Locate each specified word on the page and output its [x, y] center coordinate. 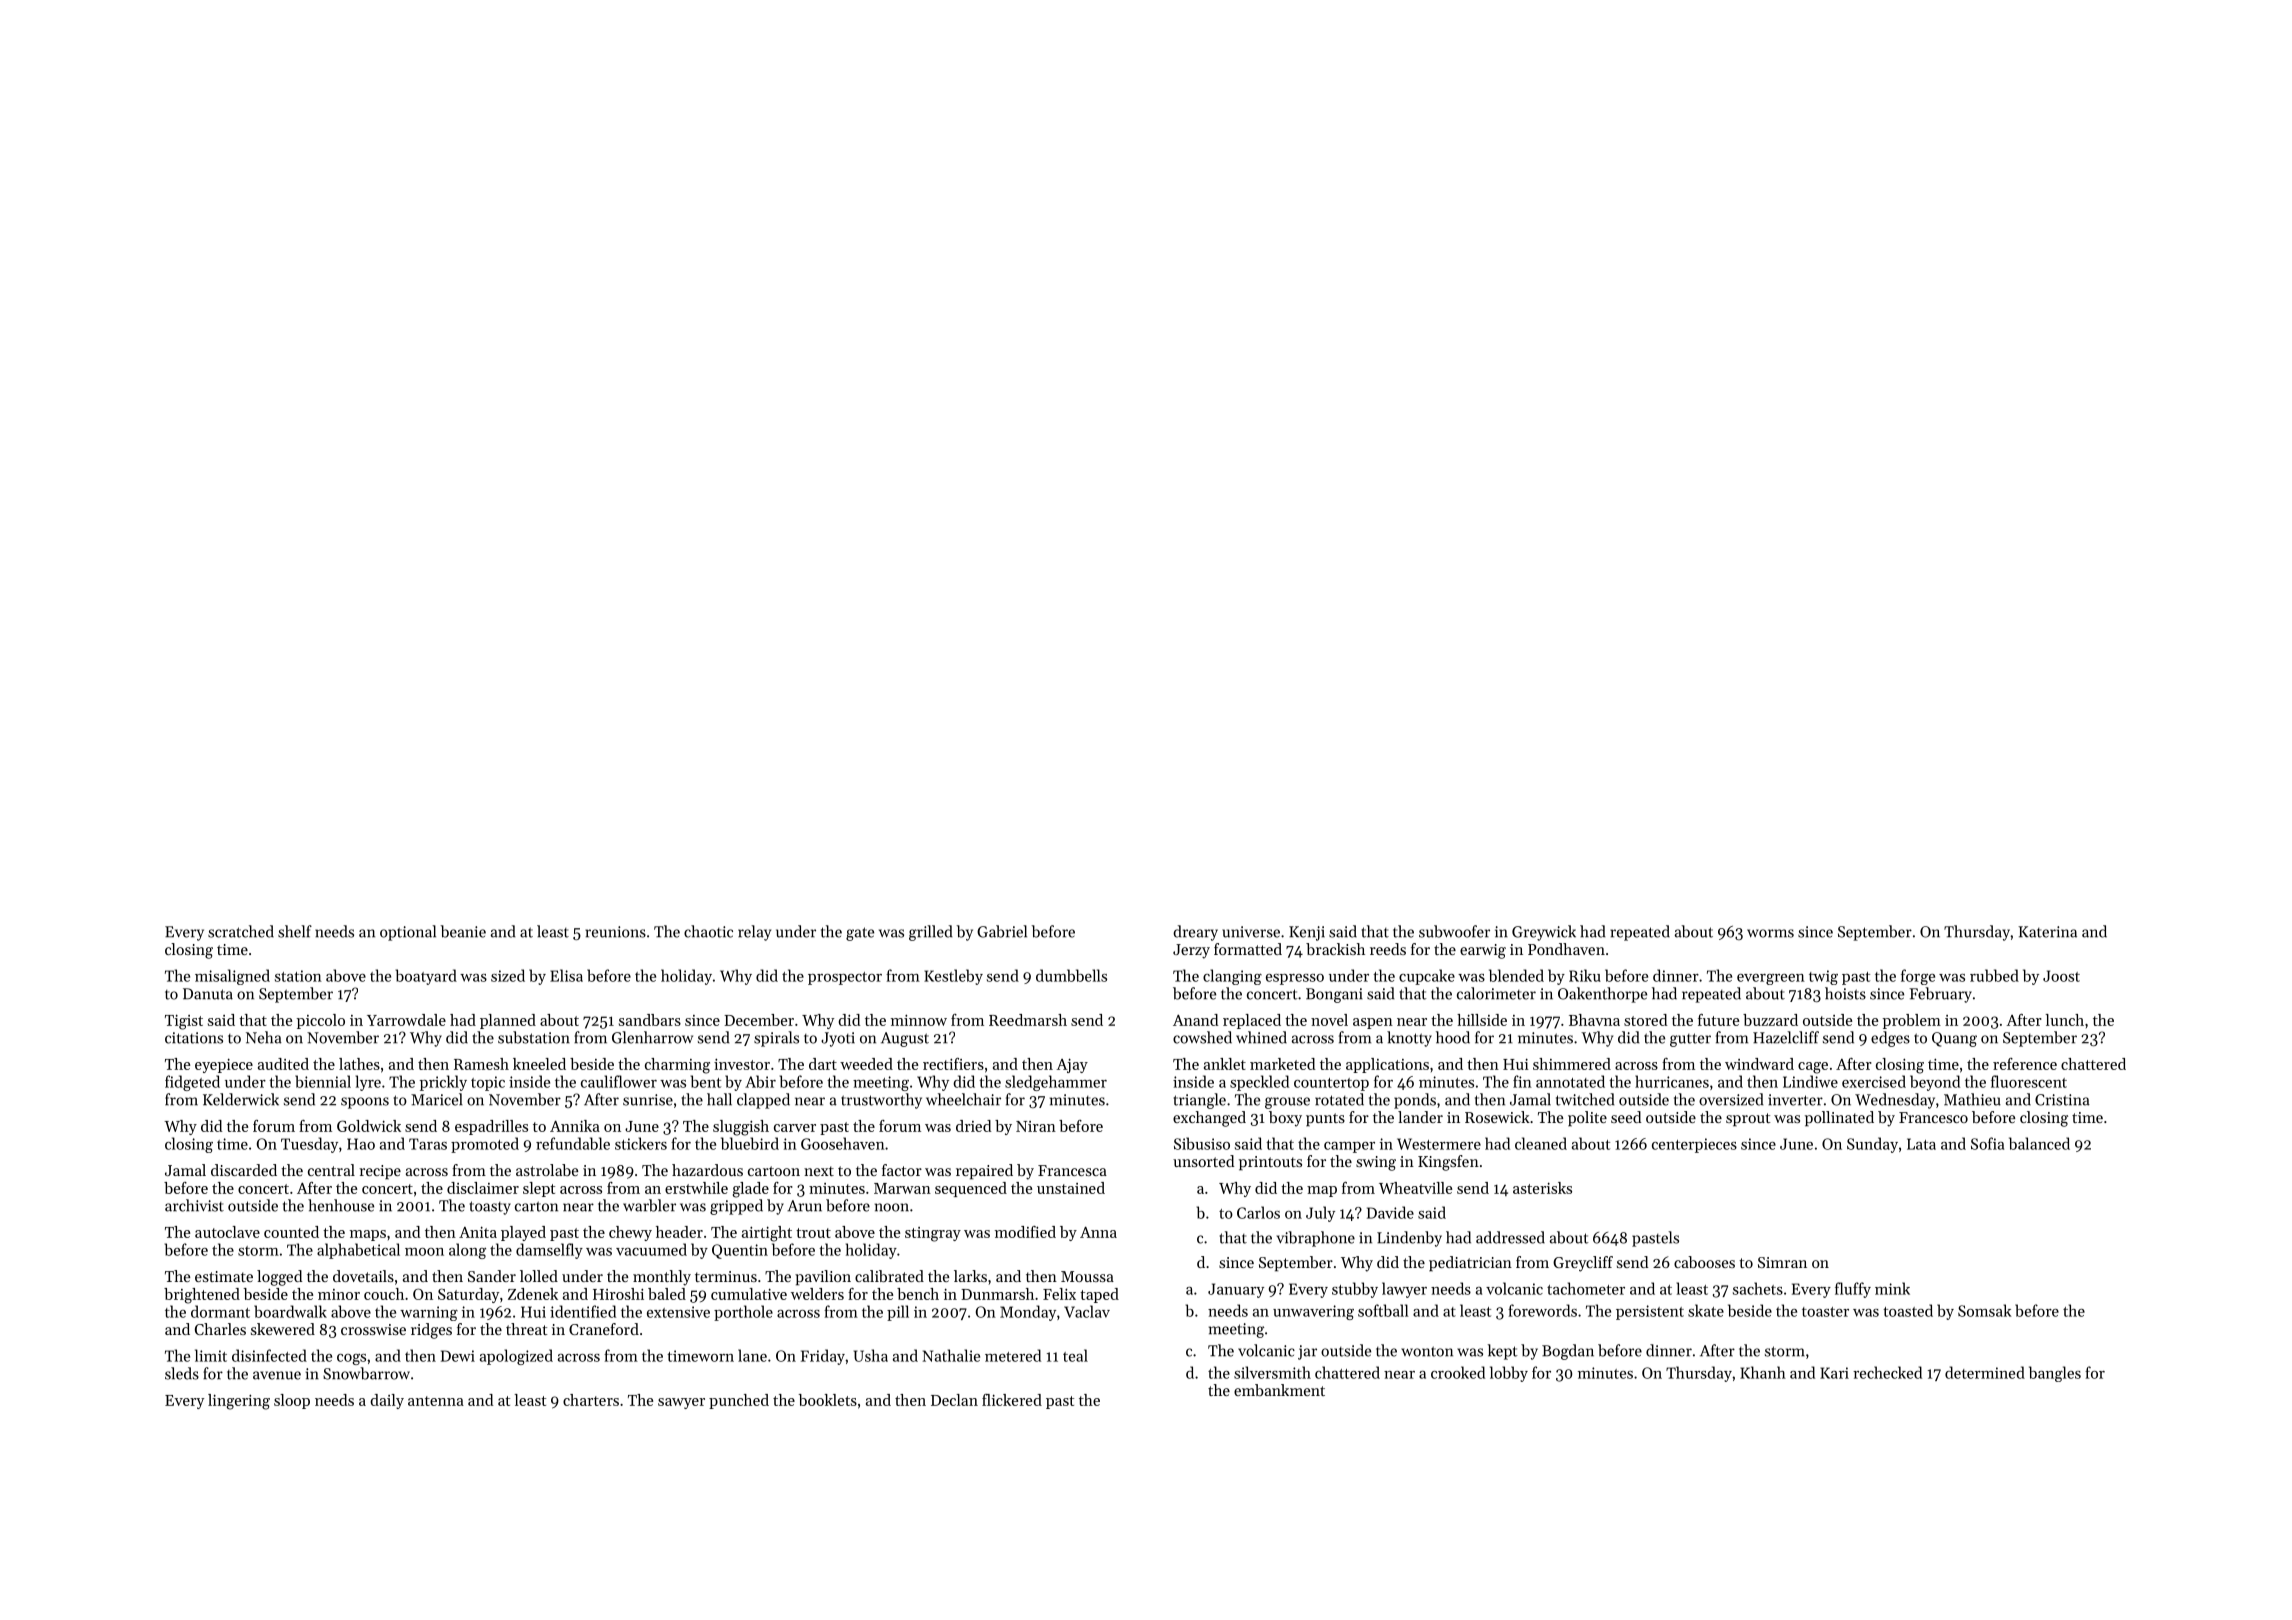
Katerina [2047, 932]
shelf [295, 931]
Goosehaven [843, 1143]
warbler [649, 1205]
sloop [292, 1401]
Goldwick [369, 1126]
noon [892, 1207]
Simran [1782, 1262]
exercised [1874, 1081]
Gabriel [1002, 931]
